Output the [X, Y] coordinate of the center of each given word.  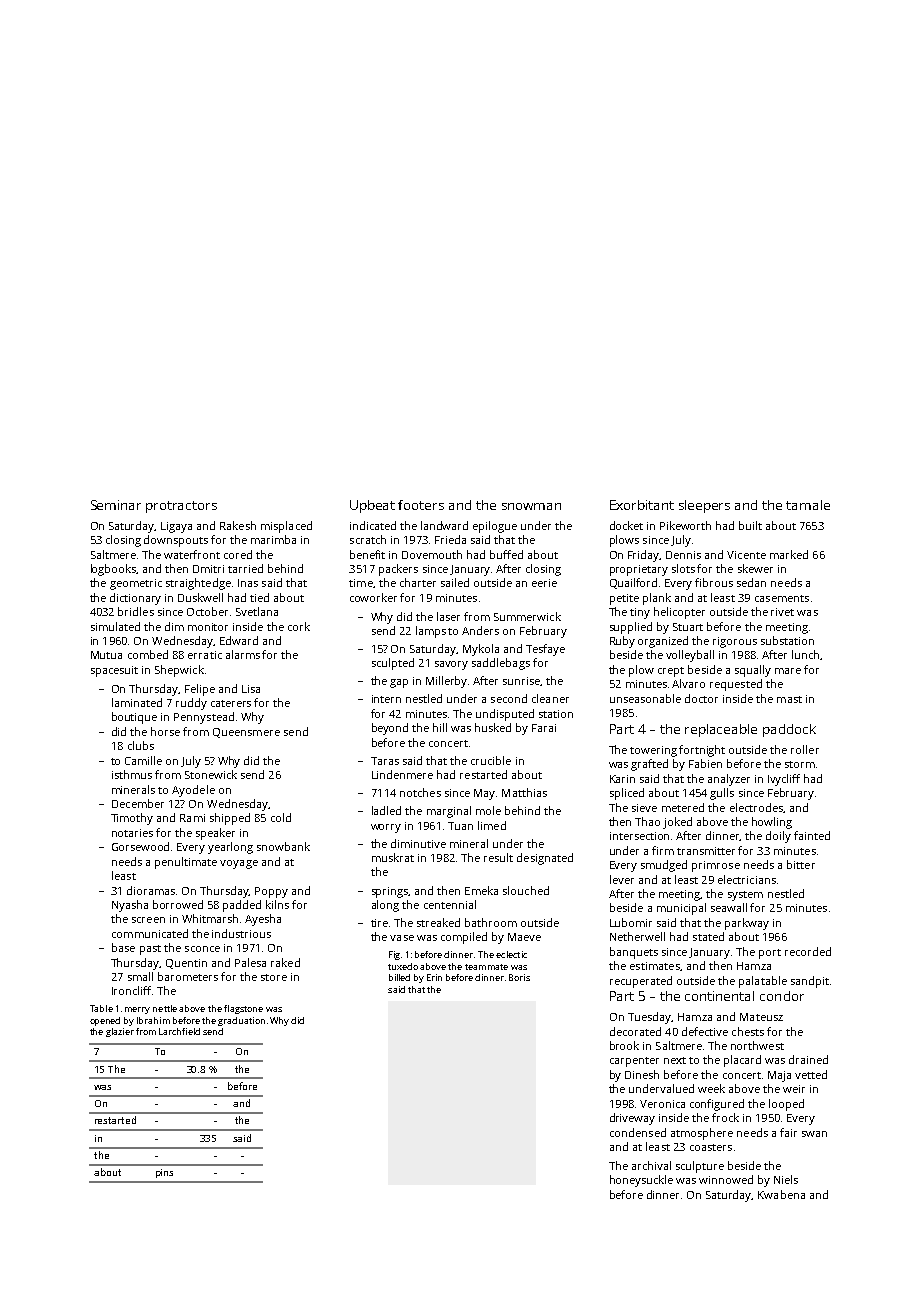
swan [814, 1134]
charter [418, 582]
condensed [638, 1132]
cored [238, 554]
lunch [805, 654]
